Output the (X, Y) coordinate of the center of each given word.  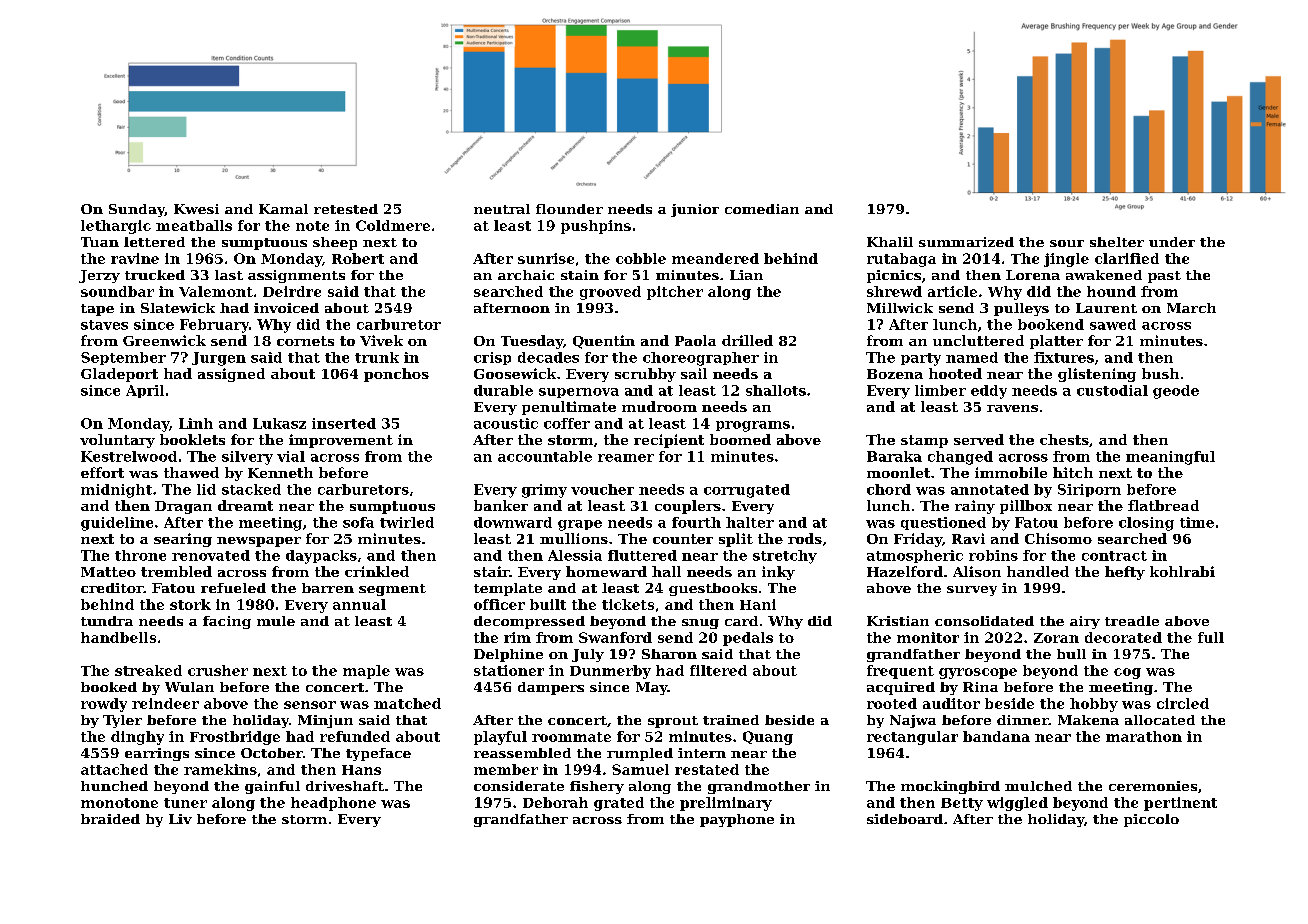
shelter (1117, 242)
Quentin (604, 342)
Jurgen (219, 359)
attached (114, 769)
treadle (1132, 621)
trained (731, 720)
